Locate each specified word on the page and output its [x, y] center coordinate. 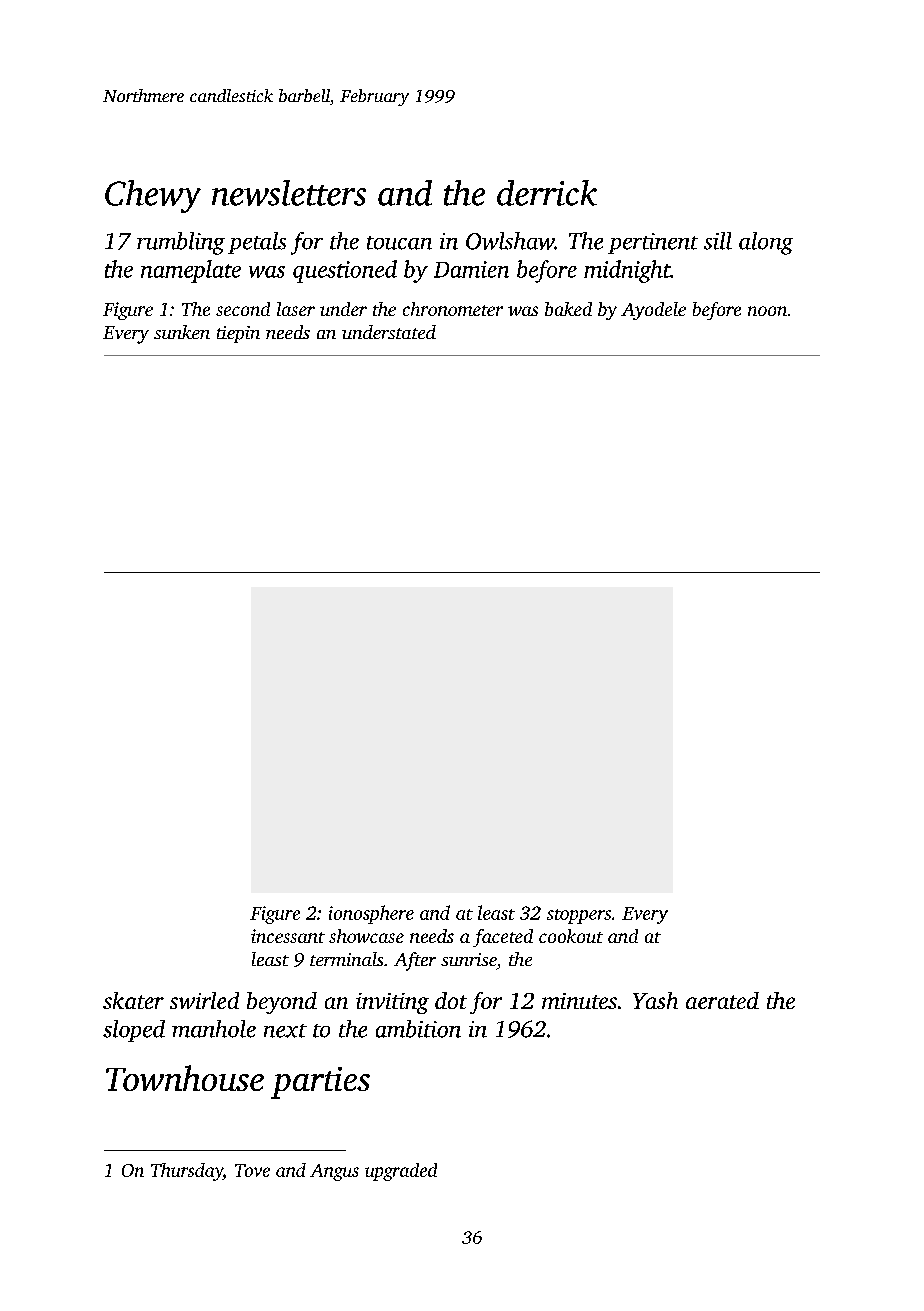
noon [767, 311]
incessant [288, 936]
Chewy [153, 196]
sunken [182, 332]
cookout [571, 936]
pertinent [653, 243]
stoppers [579, 916]
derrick [547, 193]
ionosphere [371, 914]
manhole [214, 1029]
